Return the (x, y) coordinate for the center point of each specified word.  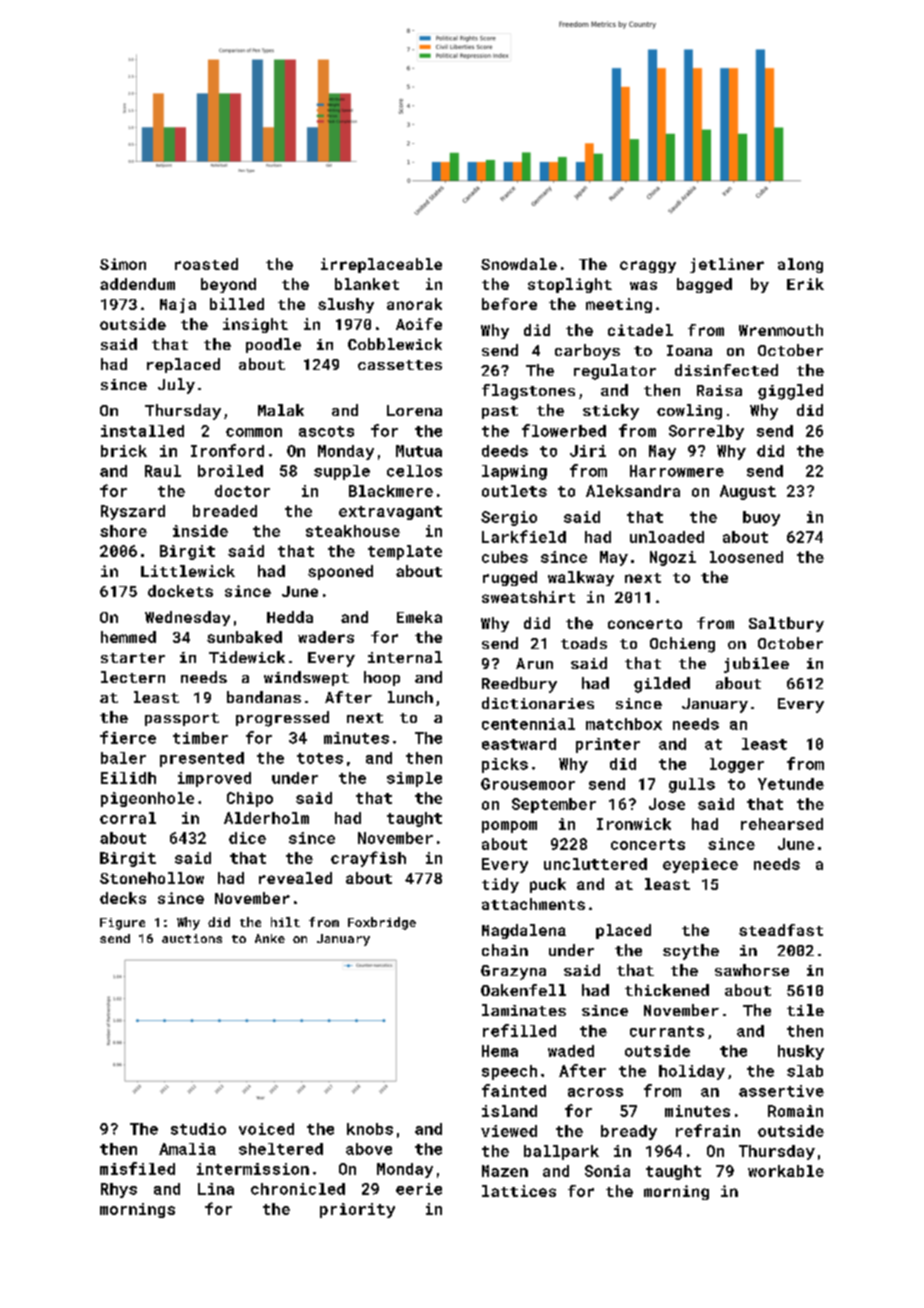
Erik (805, 284)
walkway (581, 578)
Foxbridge (382, 923)
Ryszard (133, 512)
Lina (216, 1189)
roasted (206, 264)
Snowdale (519, 264)
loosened (746, 557)
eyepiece (700, 865)
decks (123, 898)
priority (357, 1210)
